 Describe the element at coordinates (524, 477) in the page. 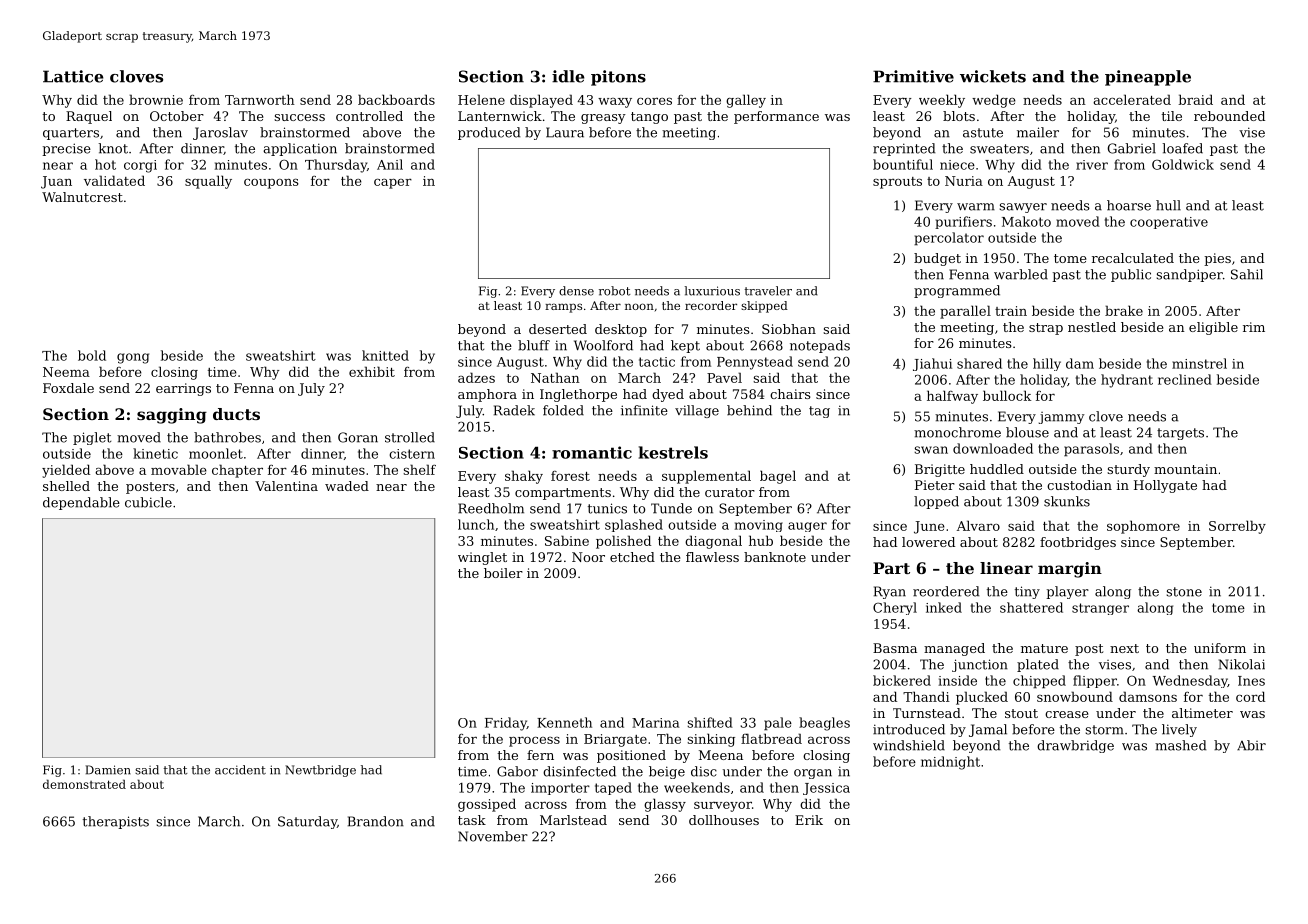

I see `shaky` at that location.
